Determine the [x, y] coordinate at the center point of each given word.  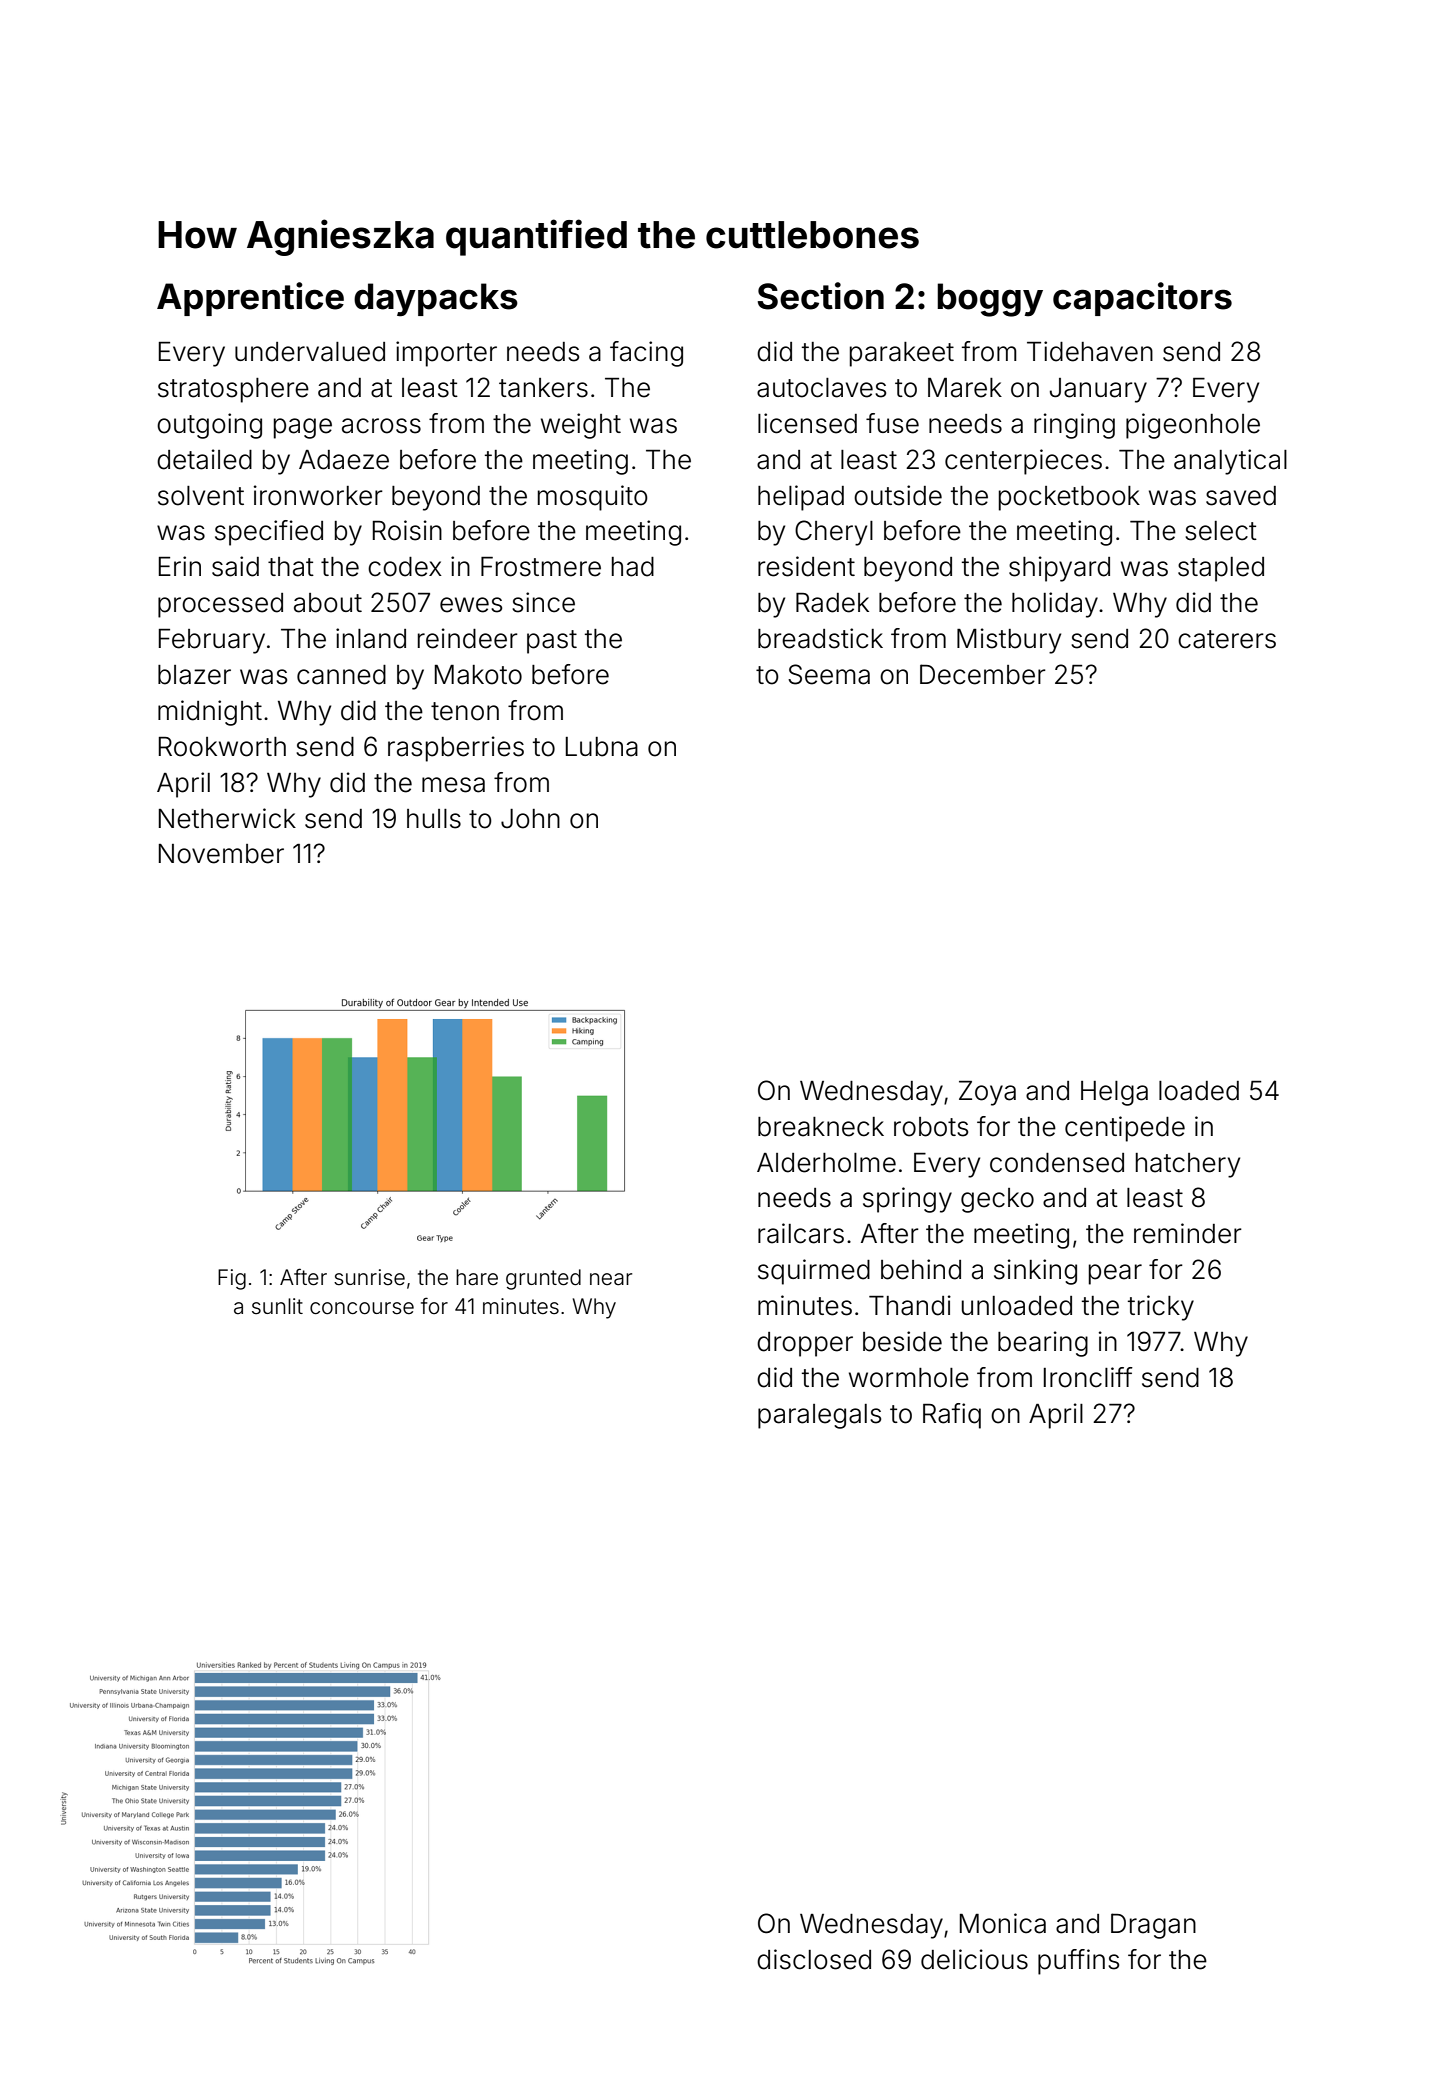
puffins [1078, 1962]
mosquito [593, 498]
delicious [974, 1959]
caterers [1227, 639]
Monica [1003, 1923]
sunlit [277, 1306]
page [303, 428]
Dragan [1153, 1926]
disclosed [814, 1959]
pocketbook [1069, 498]
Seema [829, 674]
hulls [434, 819]
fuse [892, 423]
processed [220, 605]
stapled [1221, 569]
